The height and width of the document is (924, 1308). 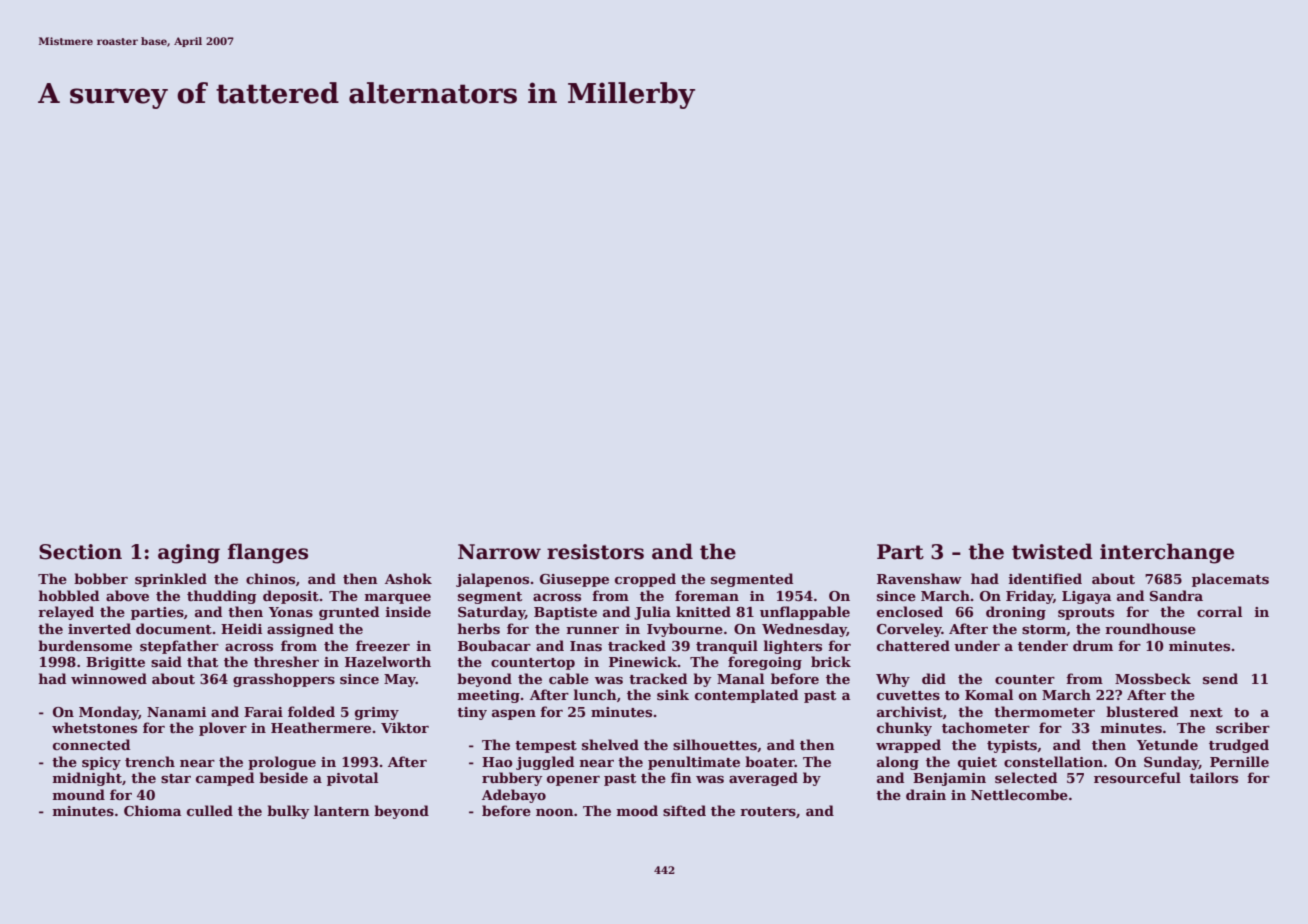 What do you see at coordinates (1052, 551) in the document?
I see `twisted` at bounding box center [1052, 551].
